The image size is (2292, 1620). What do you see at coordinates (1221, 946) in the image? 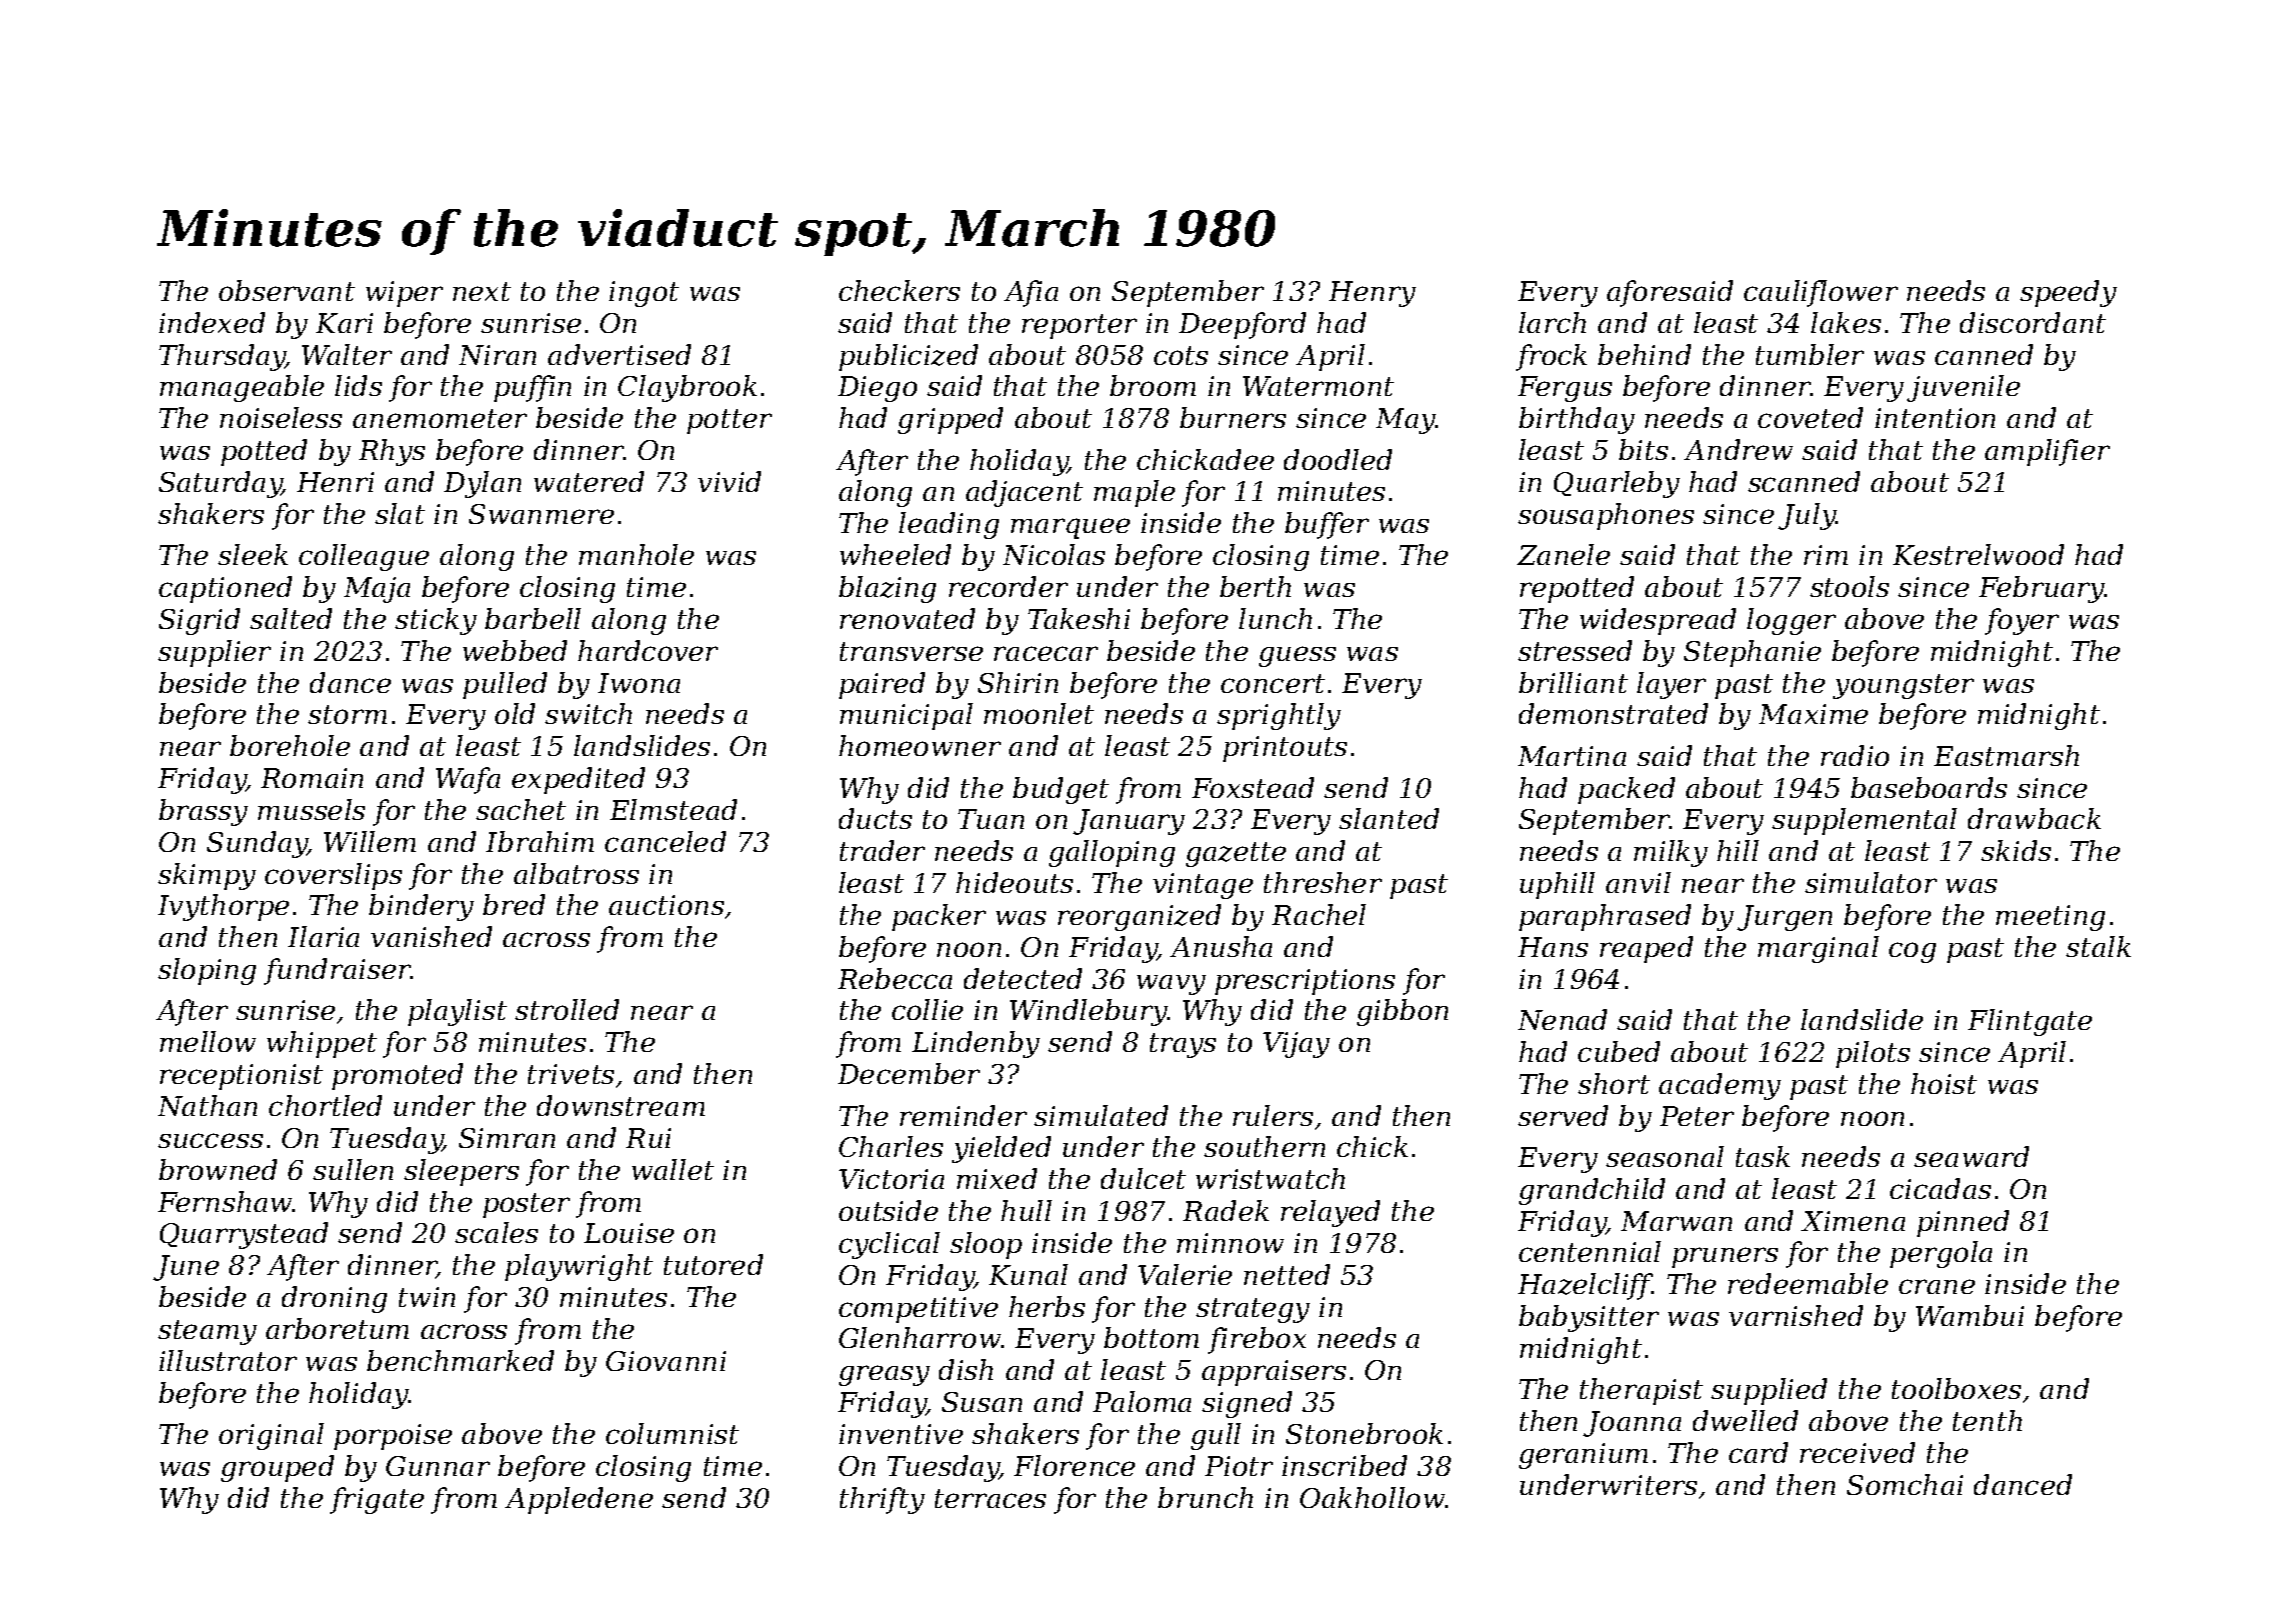
I see `Anusha` at bounding box center [1221, 946].
